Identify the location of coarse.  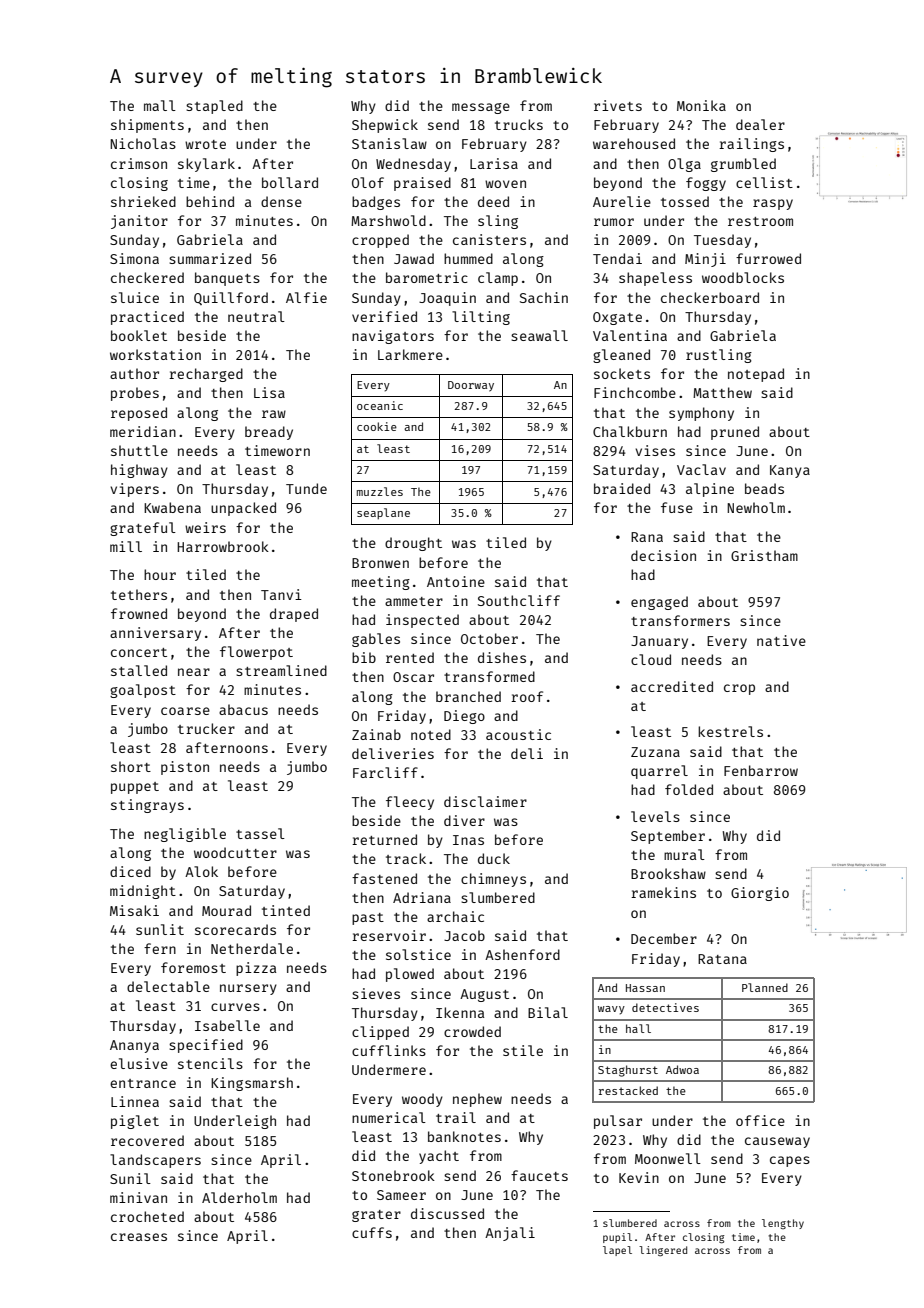
(185, 711).
